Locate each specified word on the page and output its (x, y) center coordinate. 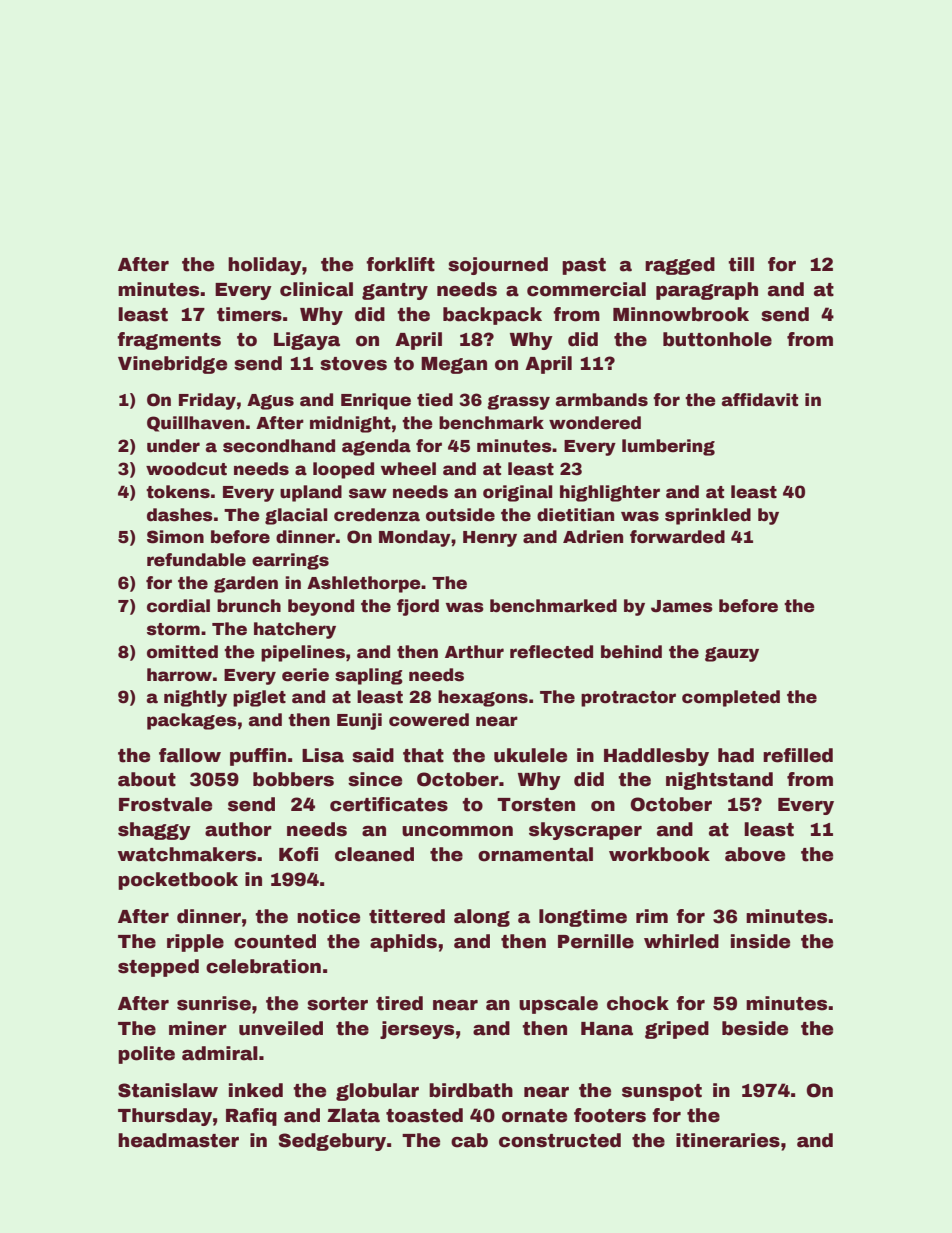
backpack (492, 316)
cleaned (374, 854)
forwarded (677, 537)
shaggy (154, 831)
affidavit (760, 400)
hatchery (295, 630)
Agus (270, 402)
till (741, 264)
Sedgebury (332, 1142)
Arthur (474, 652)
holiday (265, 266)
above (755, 854)
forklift (400, 264)
